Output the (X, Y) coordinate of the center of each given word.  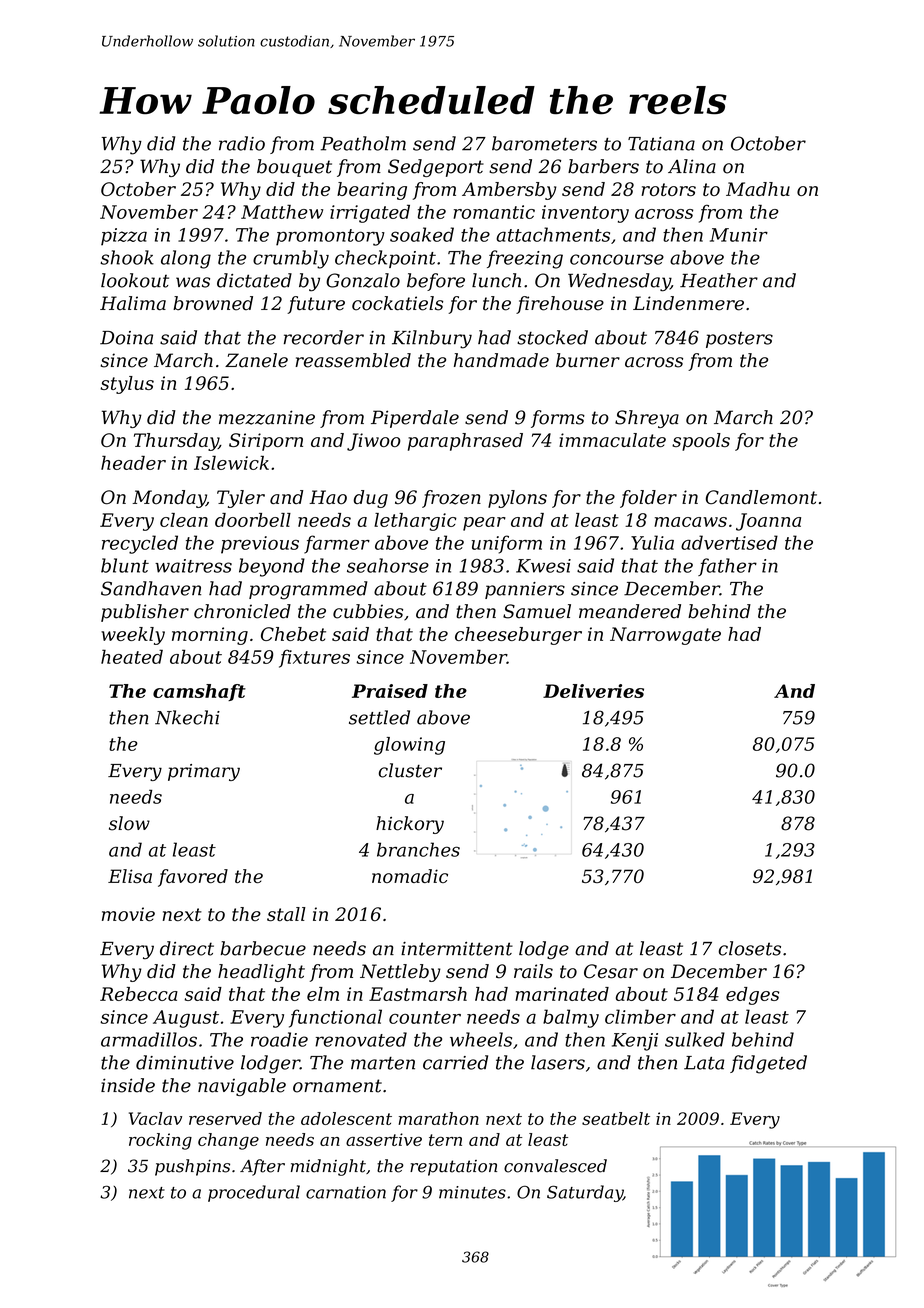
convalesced (555, 1166)
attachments (553, 234)
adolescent (346, 1118)
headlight (261, 973)
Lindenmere (688, 303)
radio (242, 143)
